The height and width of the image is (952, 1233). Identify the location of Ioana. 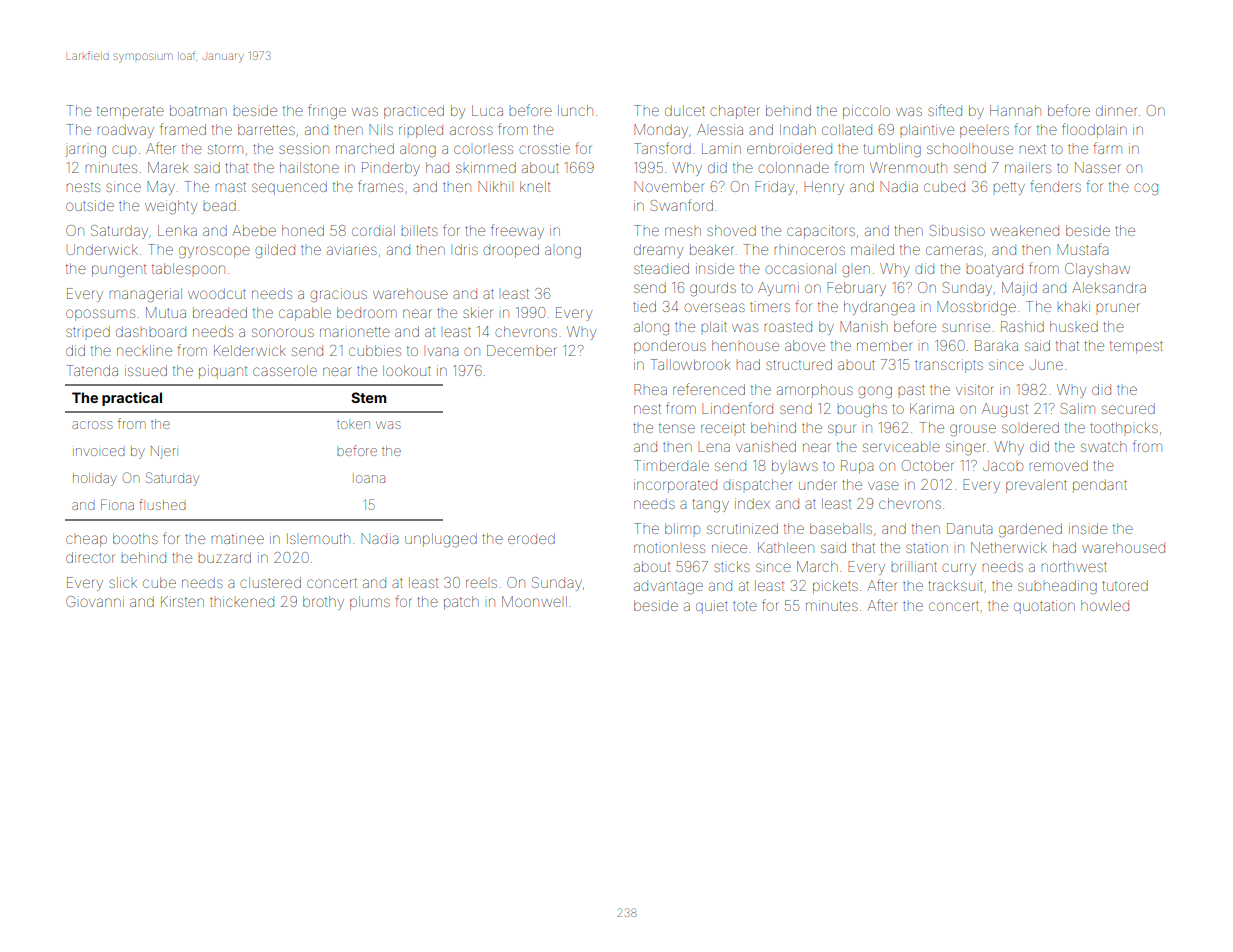
(370, 479).
